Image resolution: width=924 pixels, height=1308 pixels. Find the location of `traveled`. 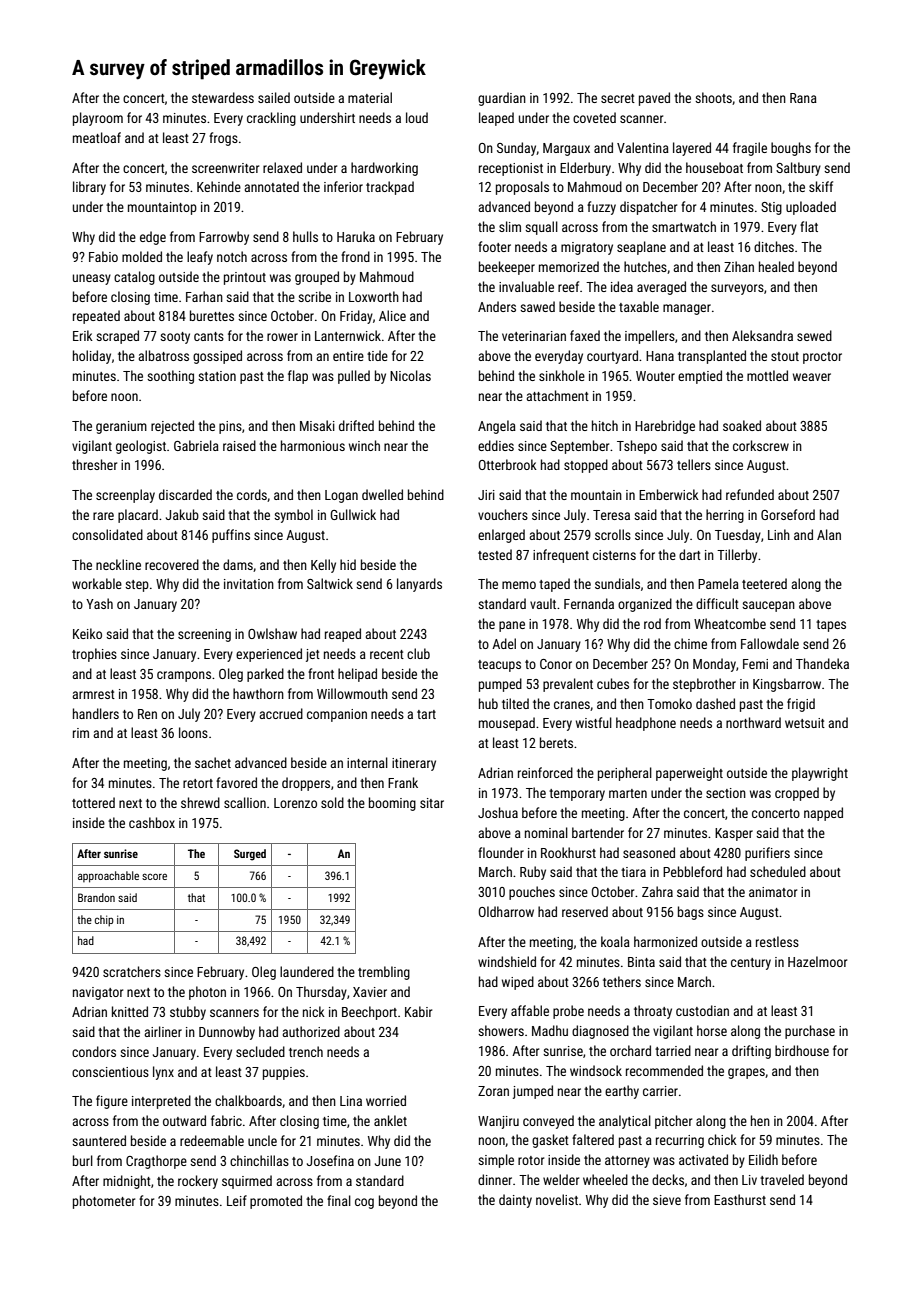

traveled is located at coordinates (782, 1179).
